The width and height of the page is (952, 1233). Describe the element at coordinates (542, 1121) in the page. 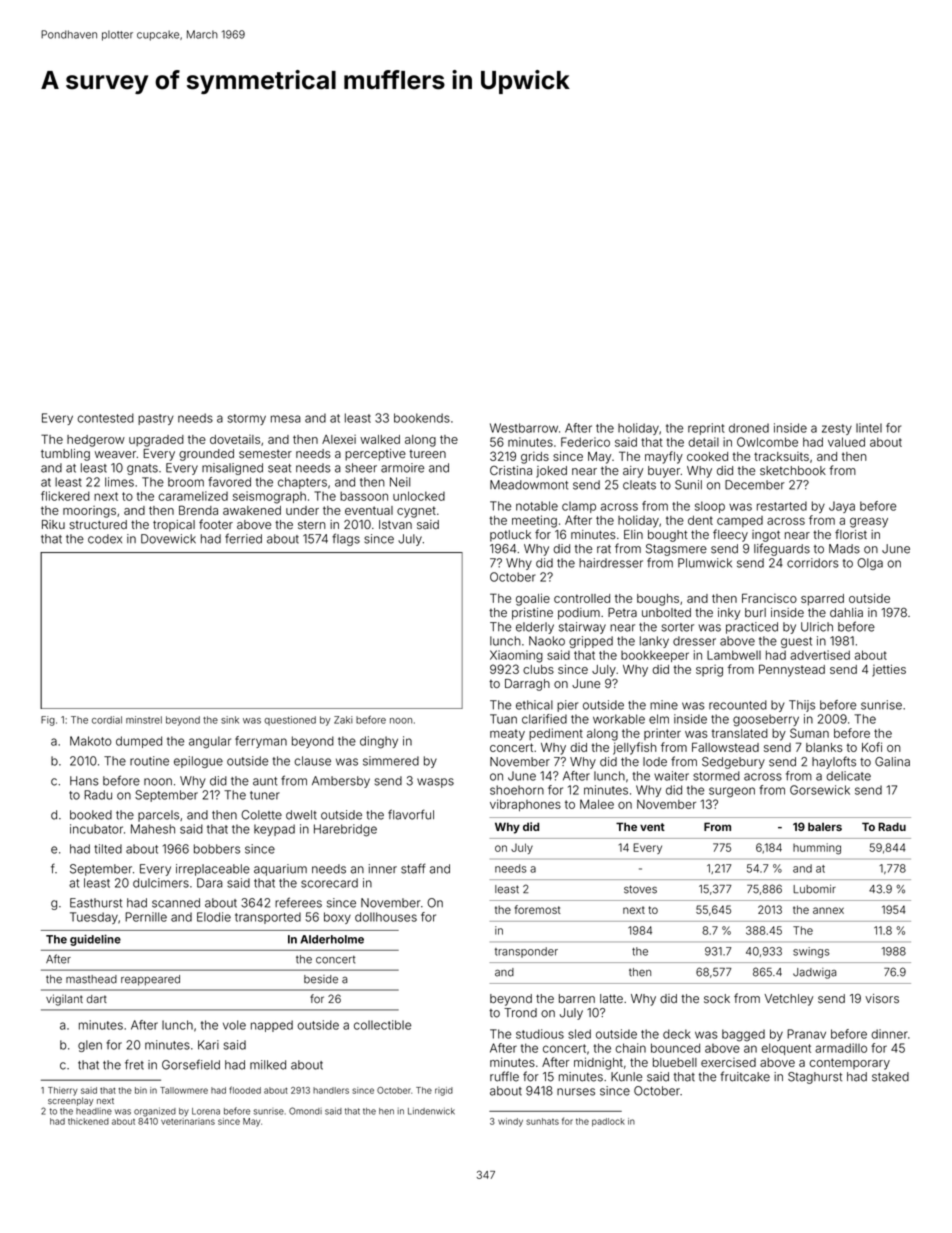

I see `sunhats` at that location.
